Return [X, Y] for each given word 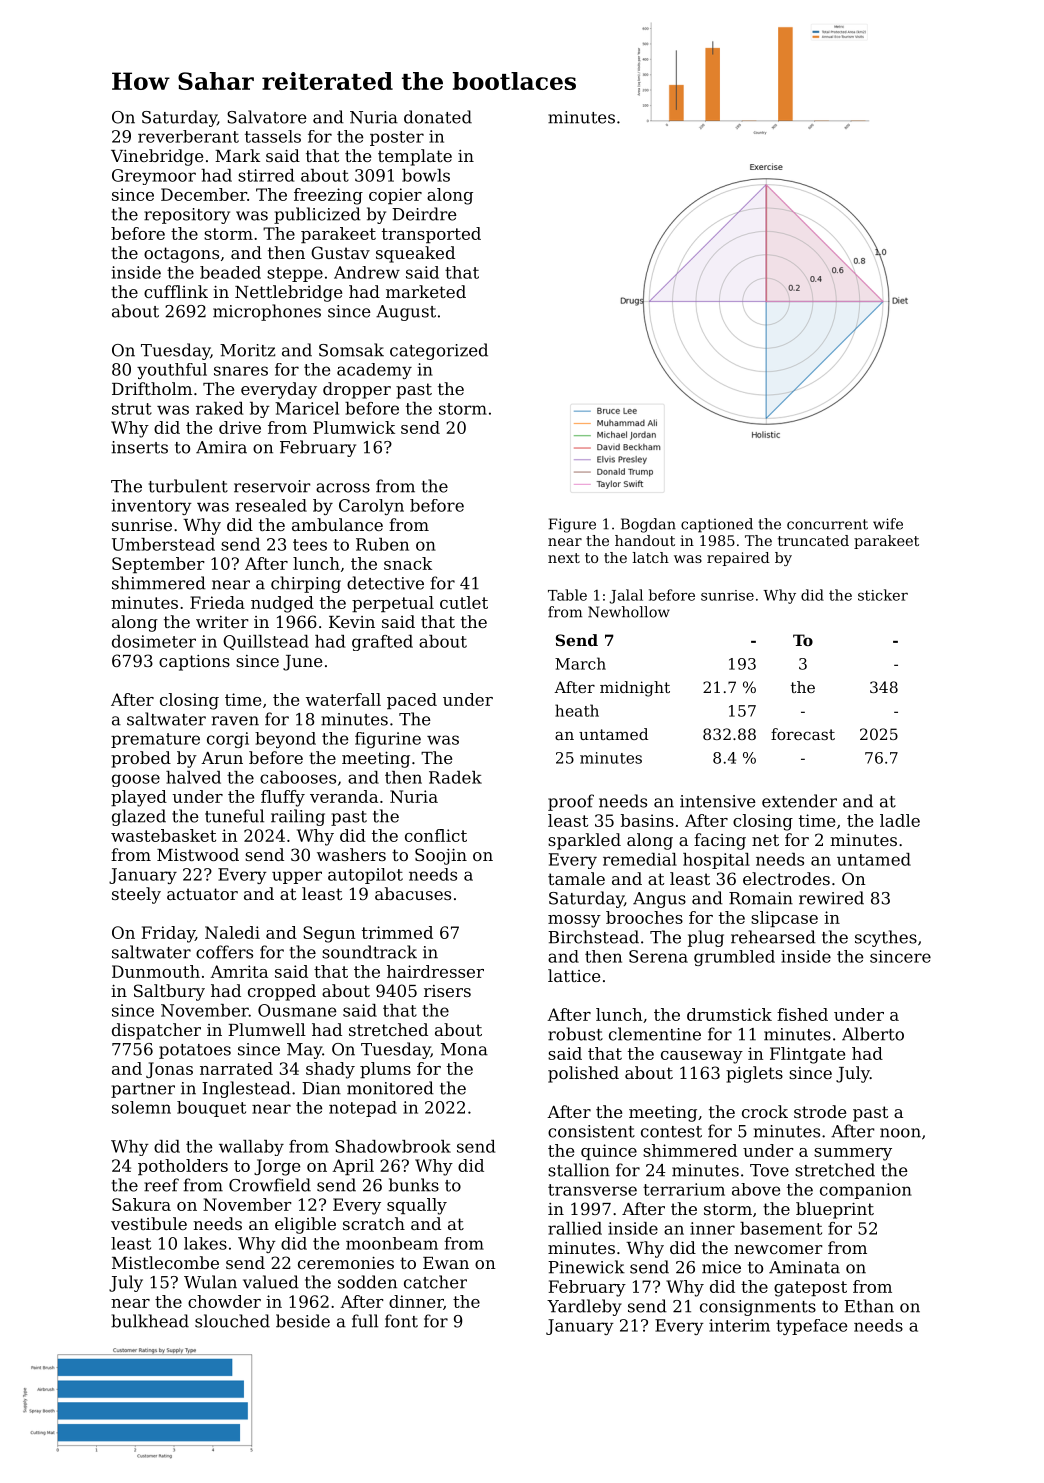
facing [720, 841]
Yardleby [584, 1307]
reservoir [272, 486]
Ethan [869, 1306]
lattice [574, 975]
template [415, 157]
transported [431, 235]
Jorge [277, 1167]
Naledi [232, 932]
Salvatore [267, 117]
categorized [439, 351]
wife [888, 524]
